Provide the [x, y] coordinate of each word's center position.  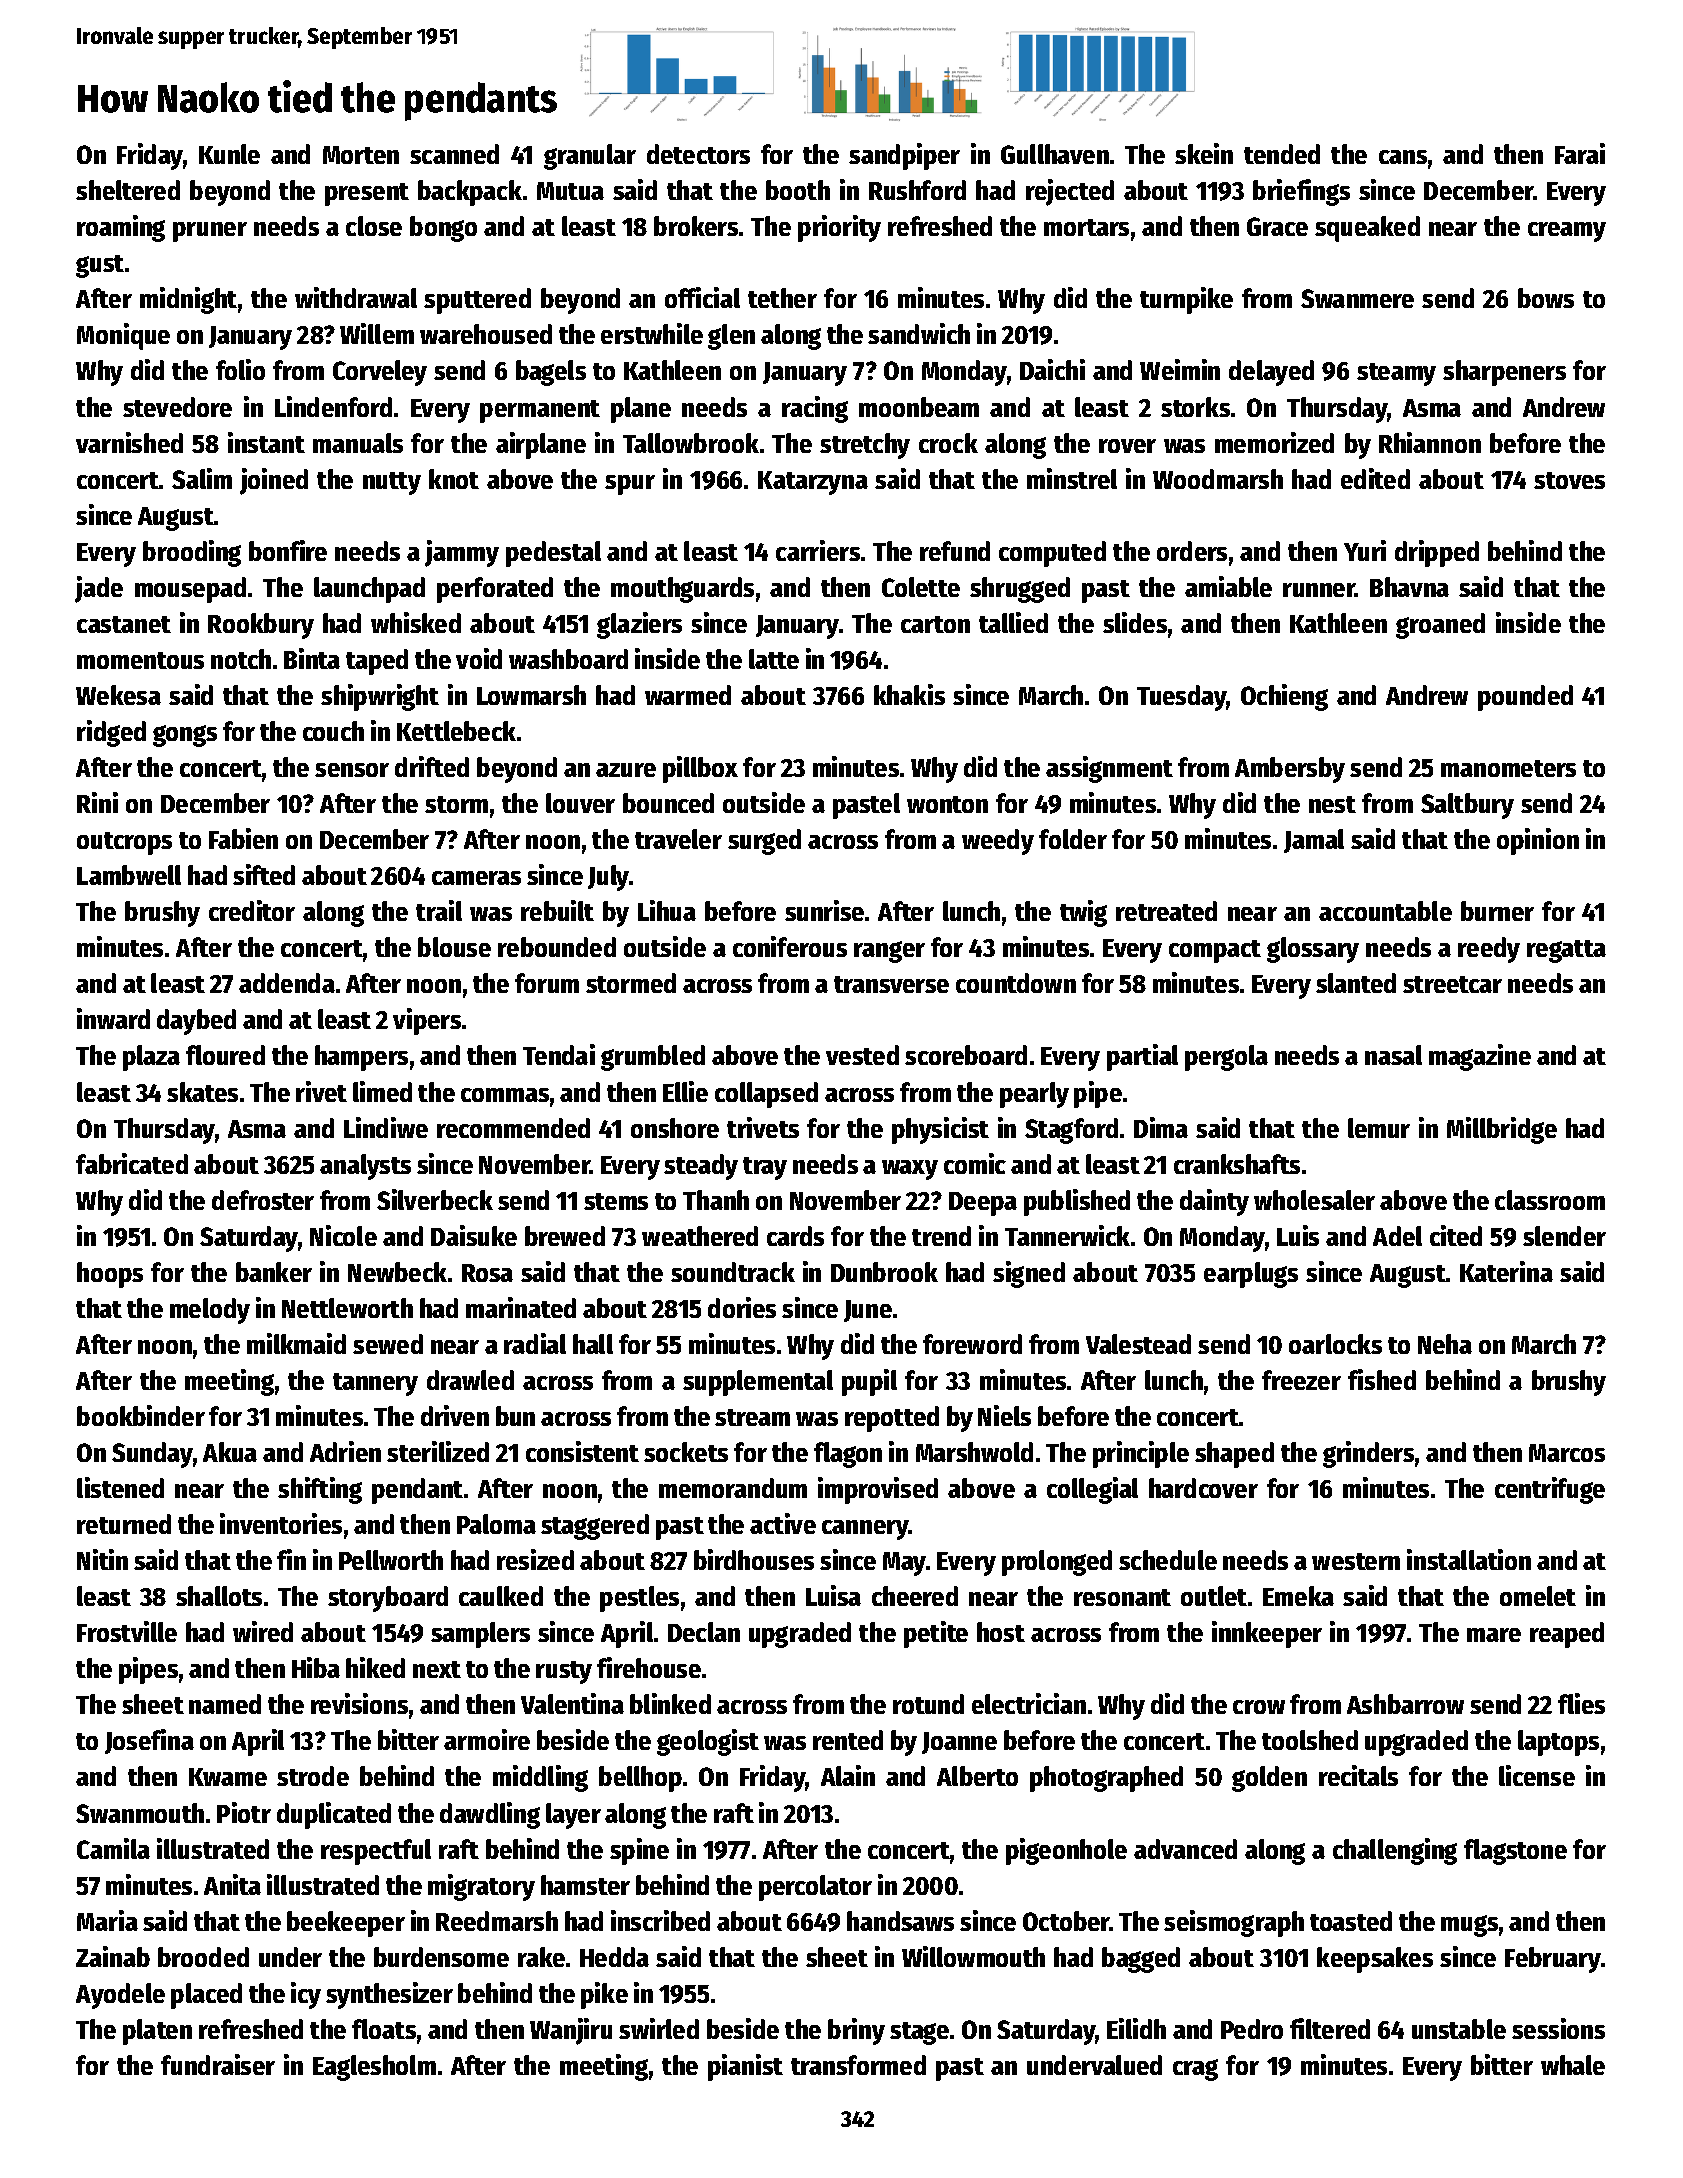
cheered [915, 1596]
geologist [708, 1742]
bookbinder [141, 1415]
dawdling [490, 1815]
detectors [698, 154]
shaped [1234, 1455]
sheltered [128, 190]
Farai [1580, 153]
